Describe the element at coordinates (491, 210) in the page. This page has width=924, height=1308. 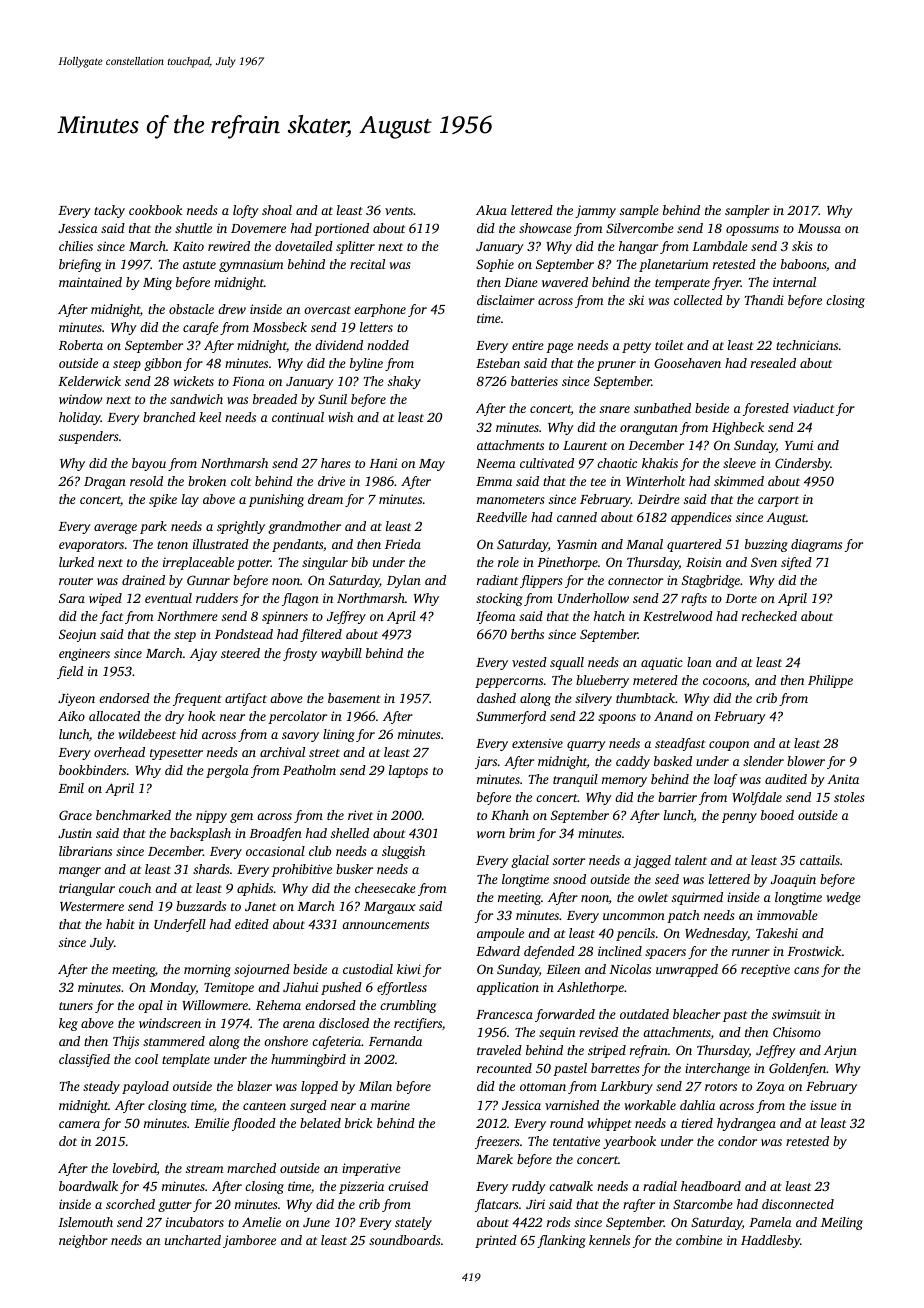
I see `Akua` at that location.
